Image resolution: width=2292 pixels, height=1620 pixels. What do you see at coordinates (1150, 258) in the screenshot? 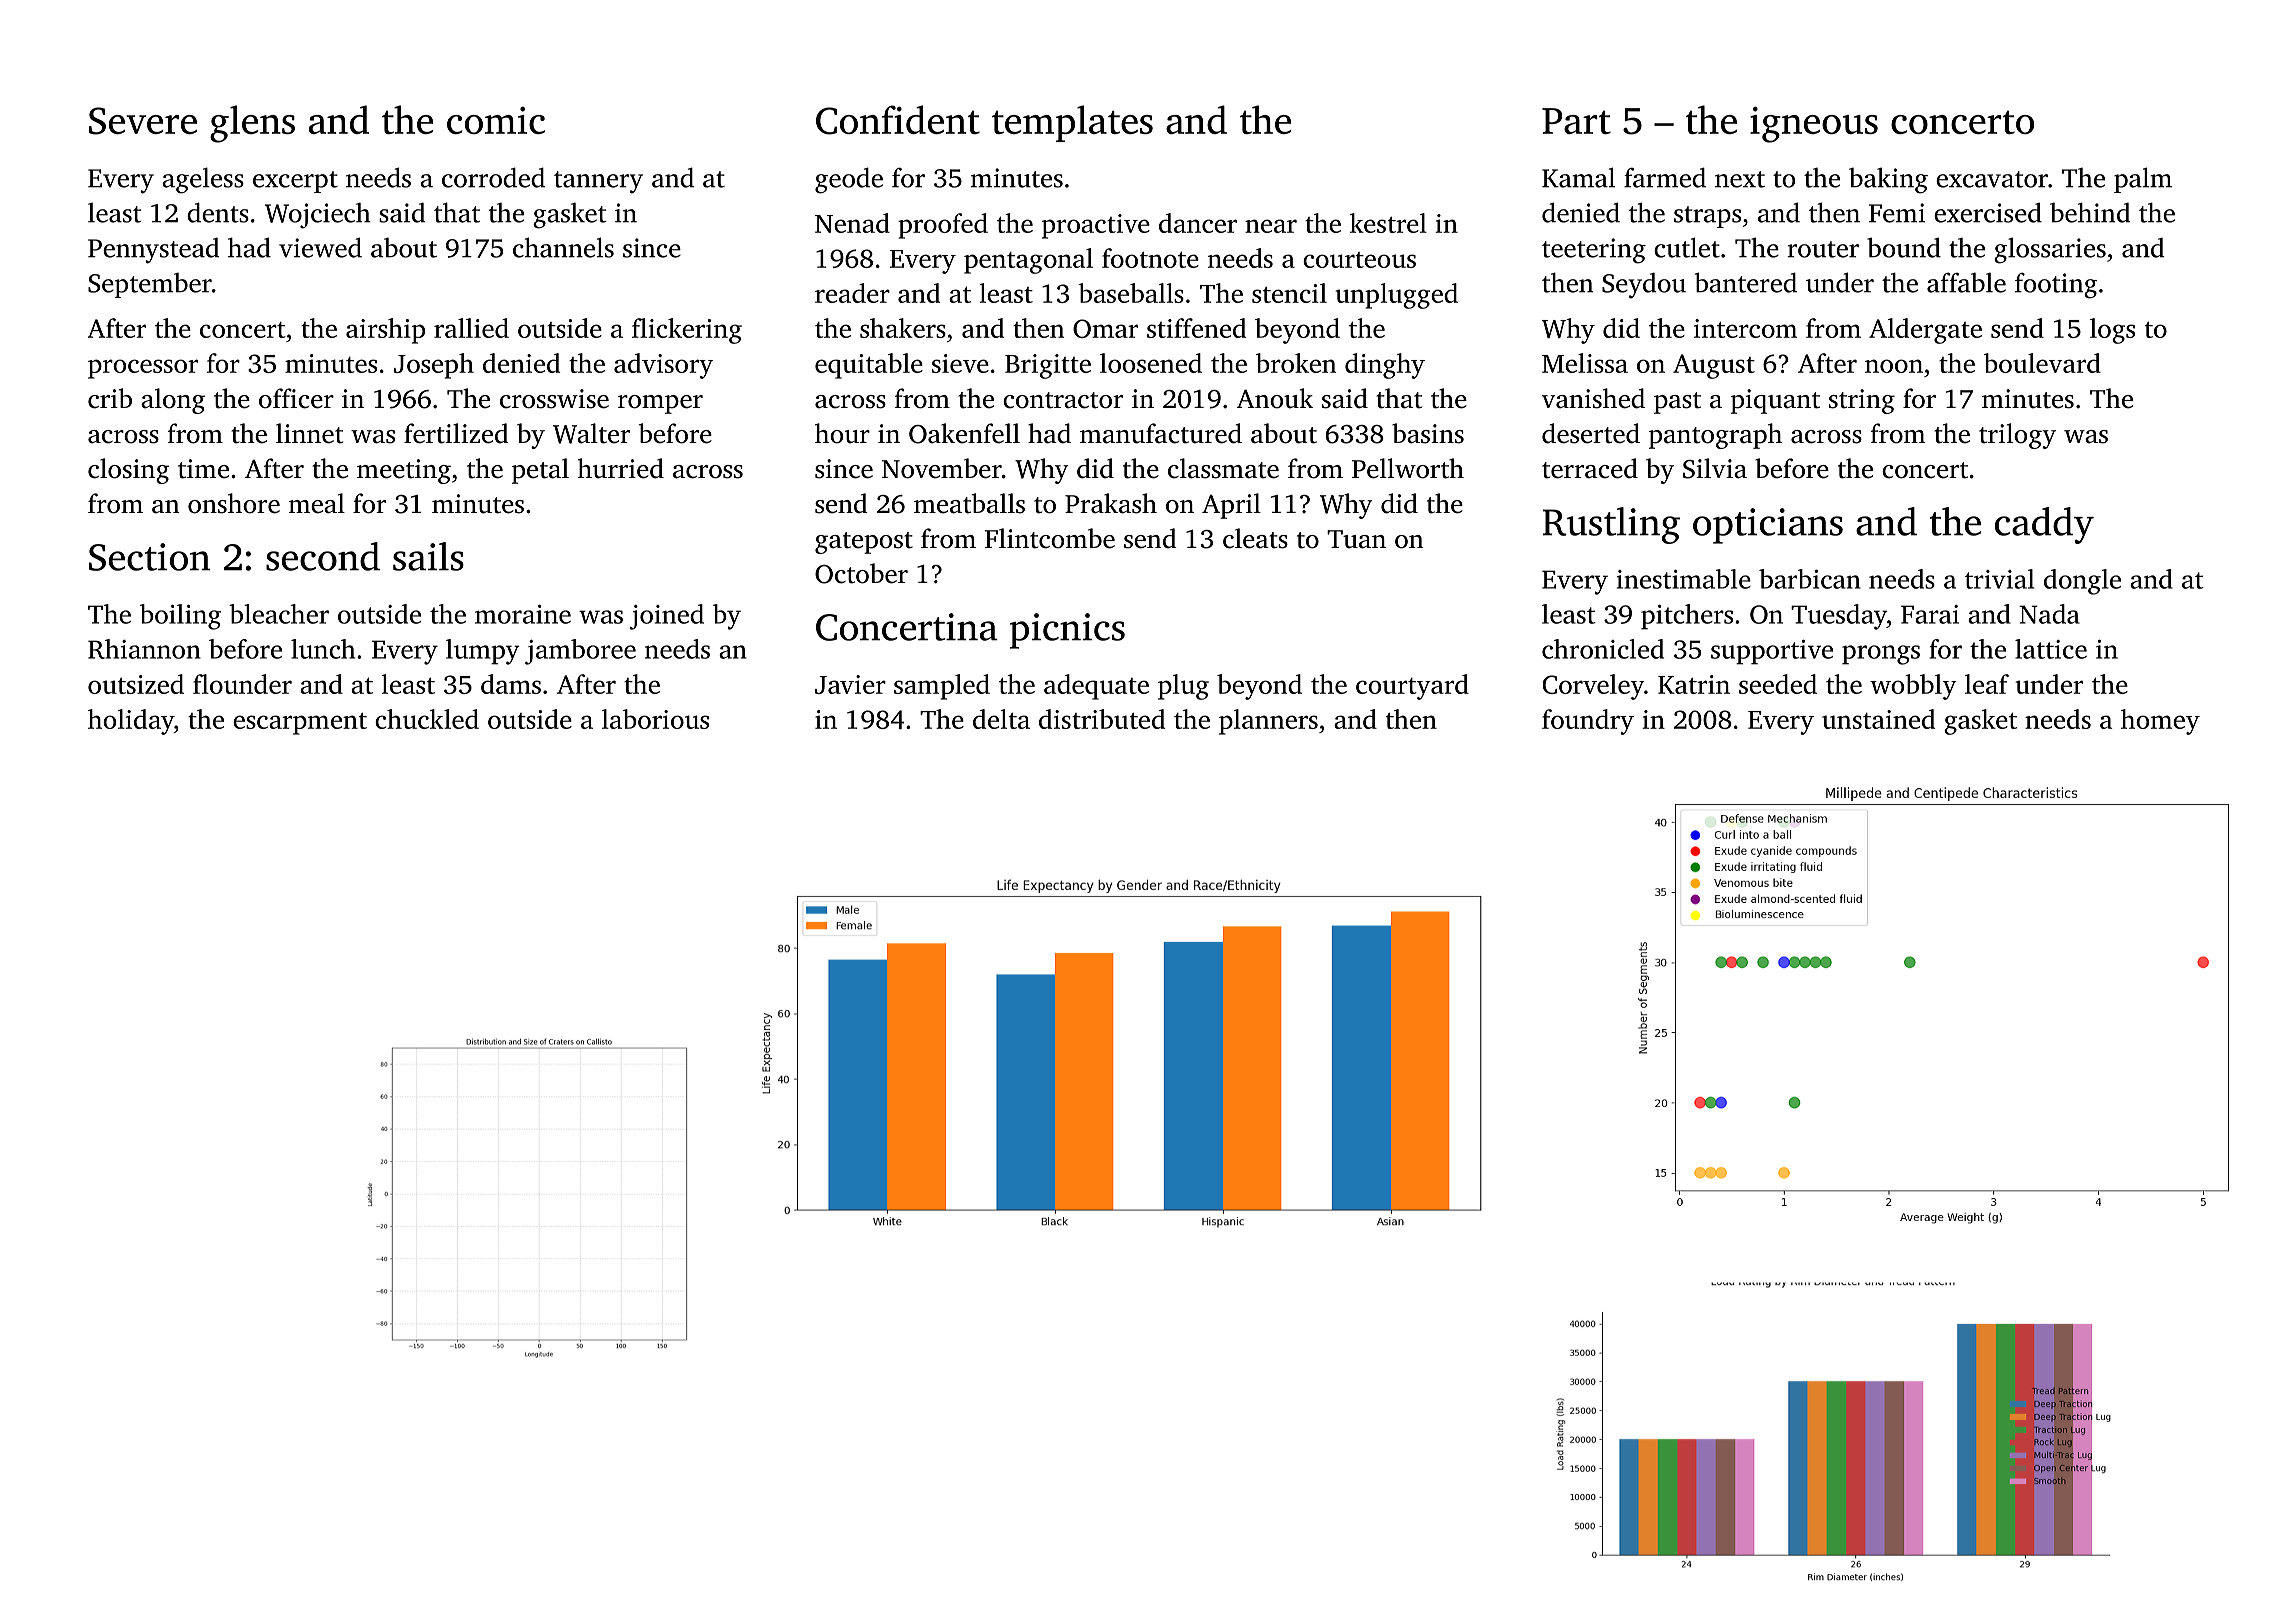
I see `footnote` at bounding box center [1150, 258].
